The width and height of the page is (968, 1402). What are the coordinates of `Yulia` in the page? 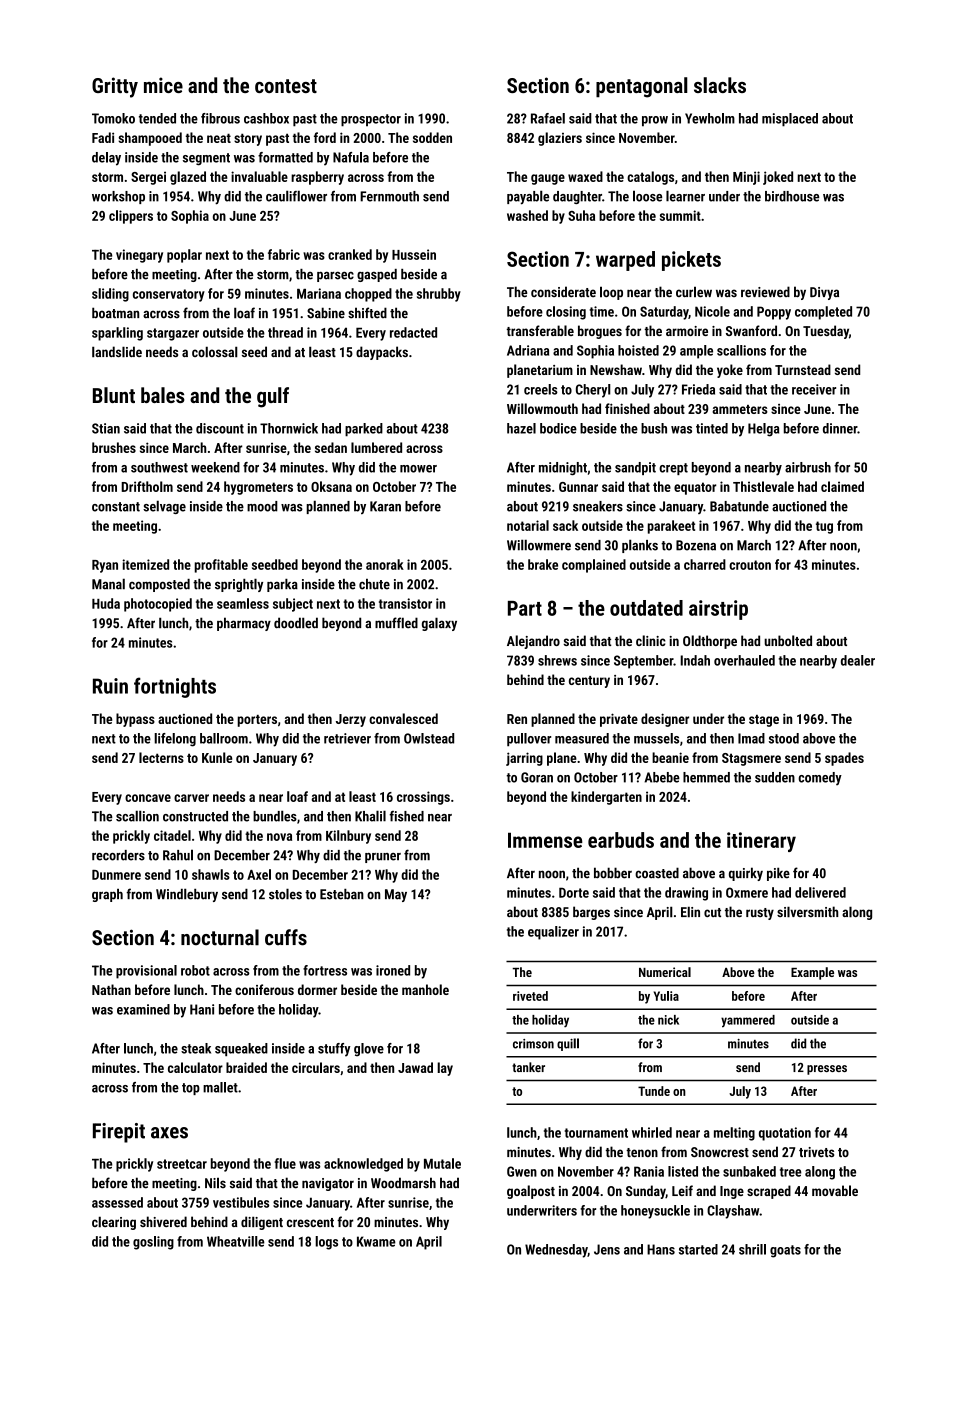 It's located at (666, 996).
